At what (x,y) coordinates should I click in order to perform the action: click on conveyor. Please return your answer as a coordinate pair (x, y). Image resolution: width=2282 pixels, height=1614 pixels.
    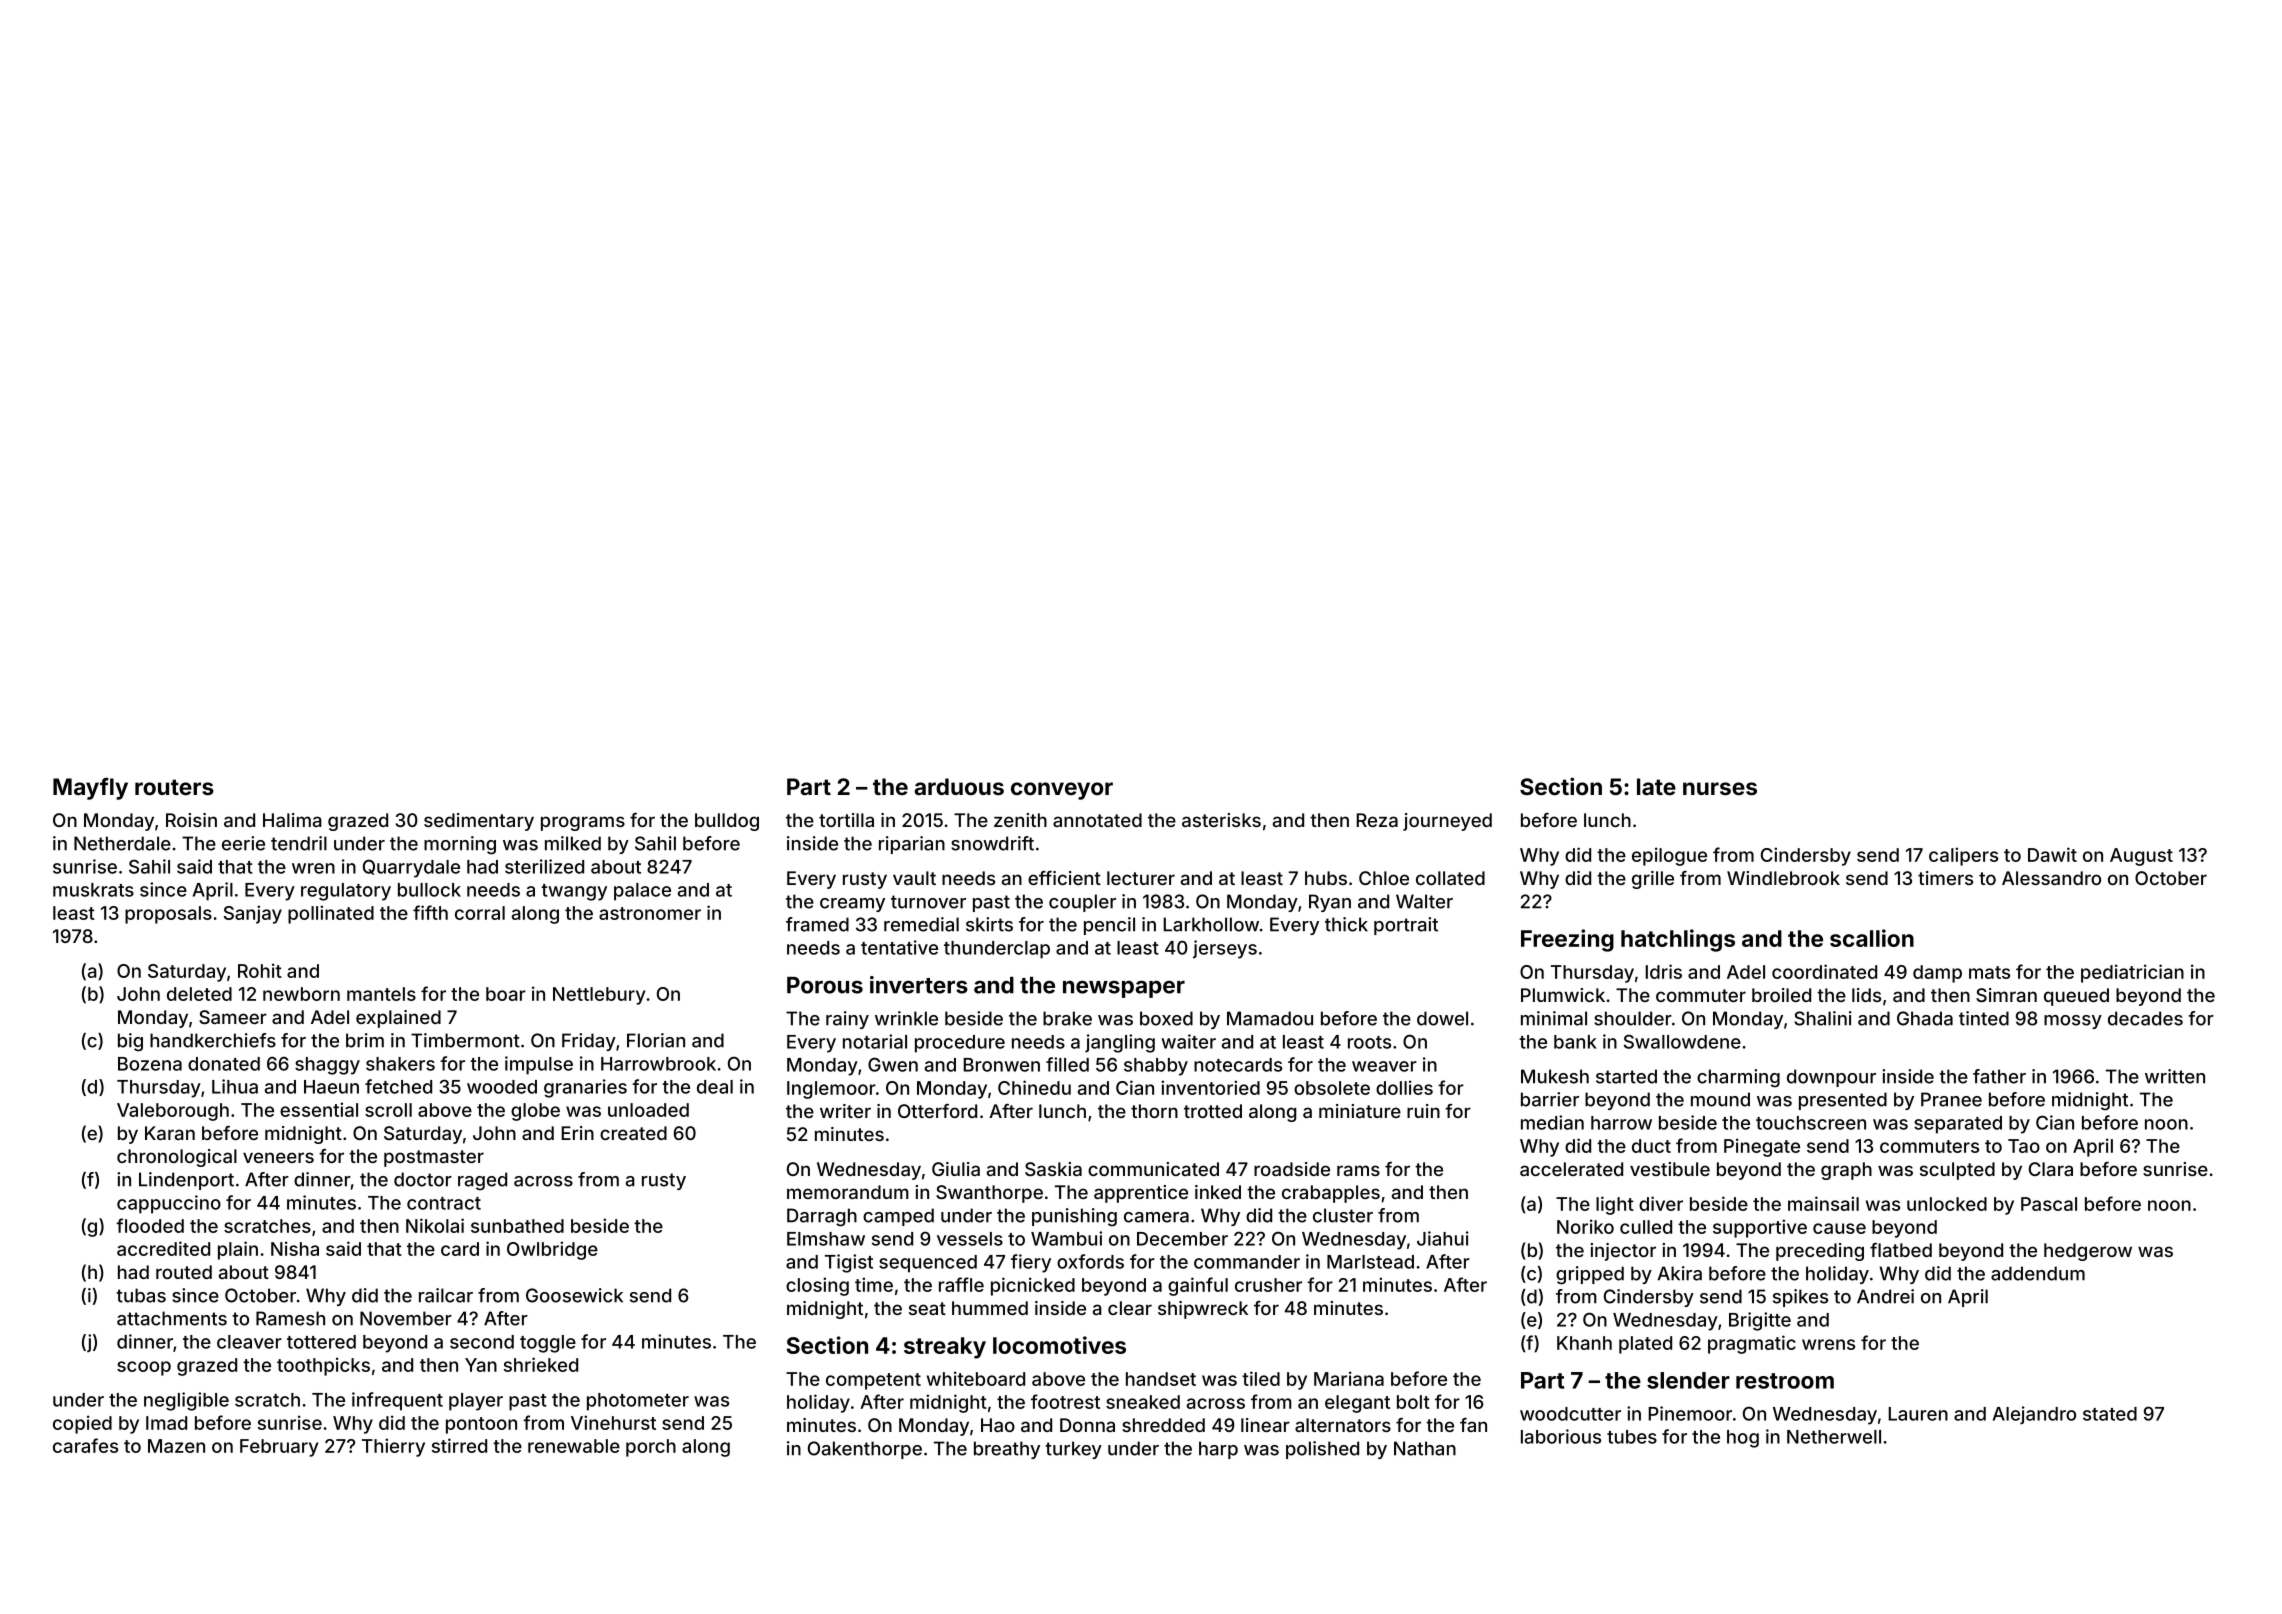
    Looking at the image, I should click on (1062, 791).
